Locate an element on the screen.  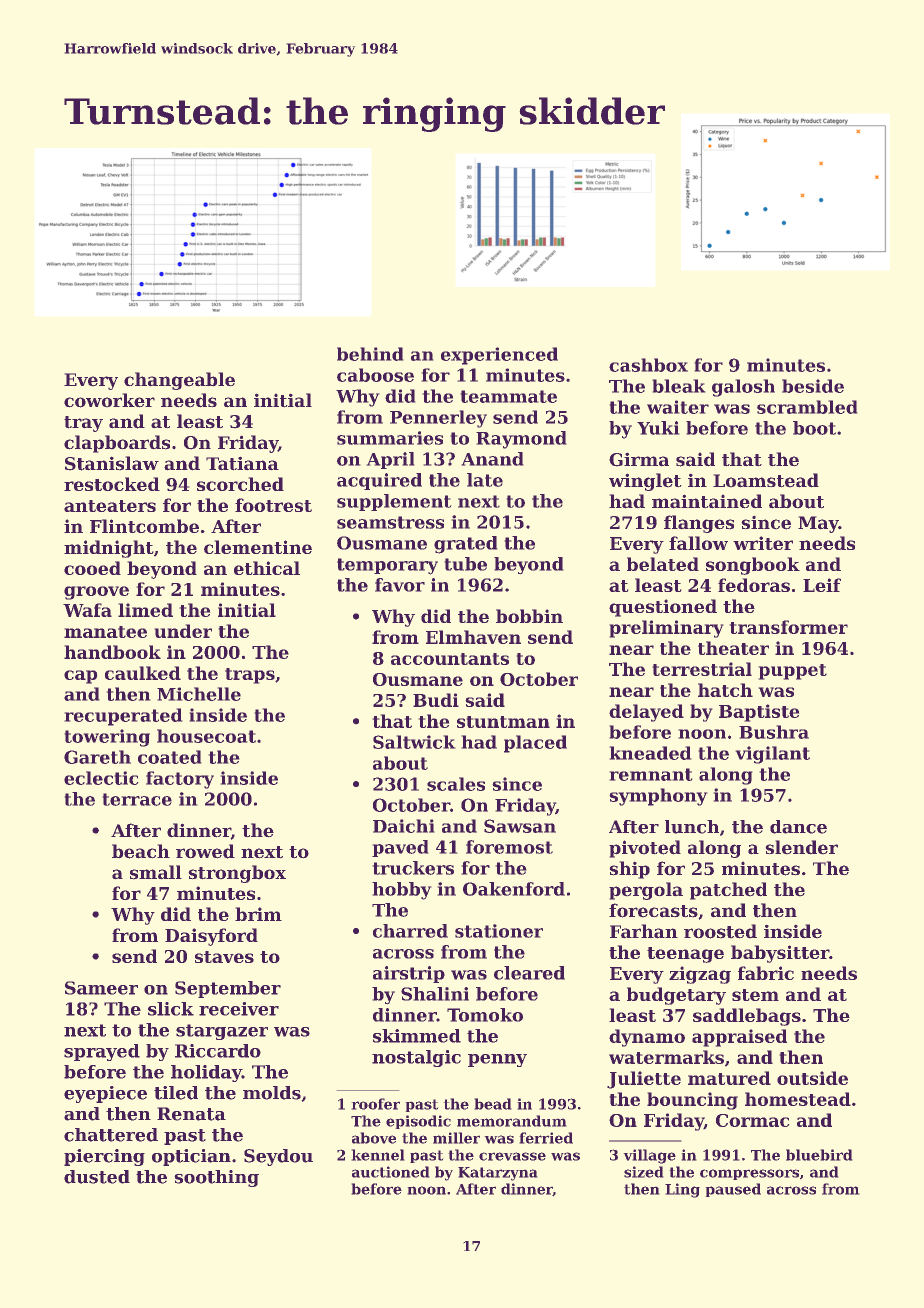
dusted is located at coordinates (97, 1177).
